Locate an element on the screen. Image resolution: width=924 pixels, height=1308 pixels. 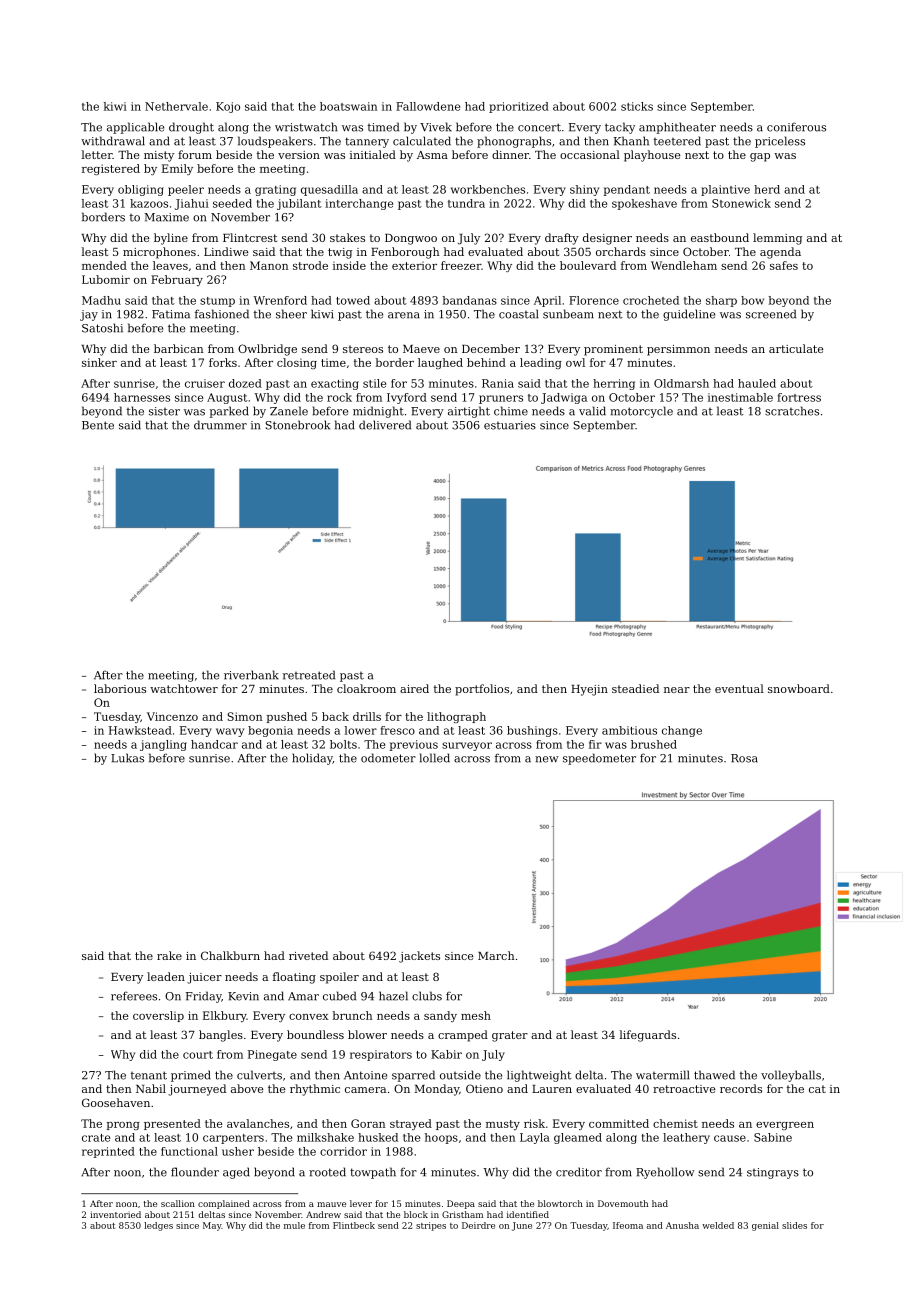
applicable is located at coordinates (135, 128).
